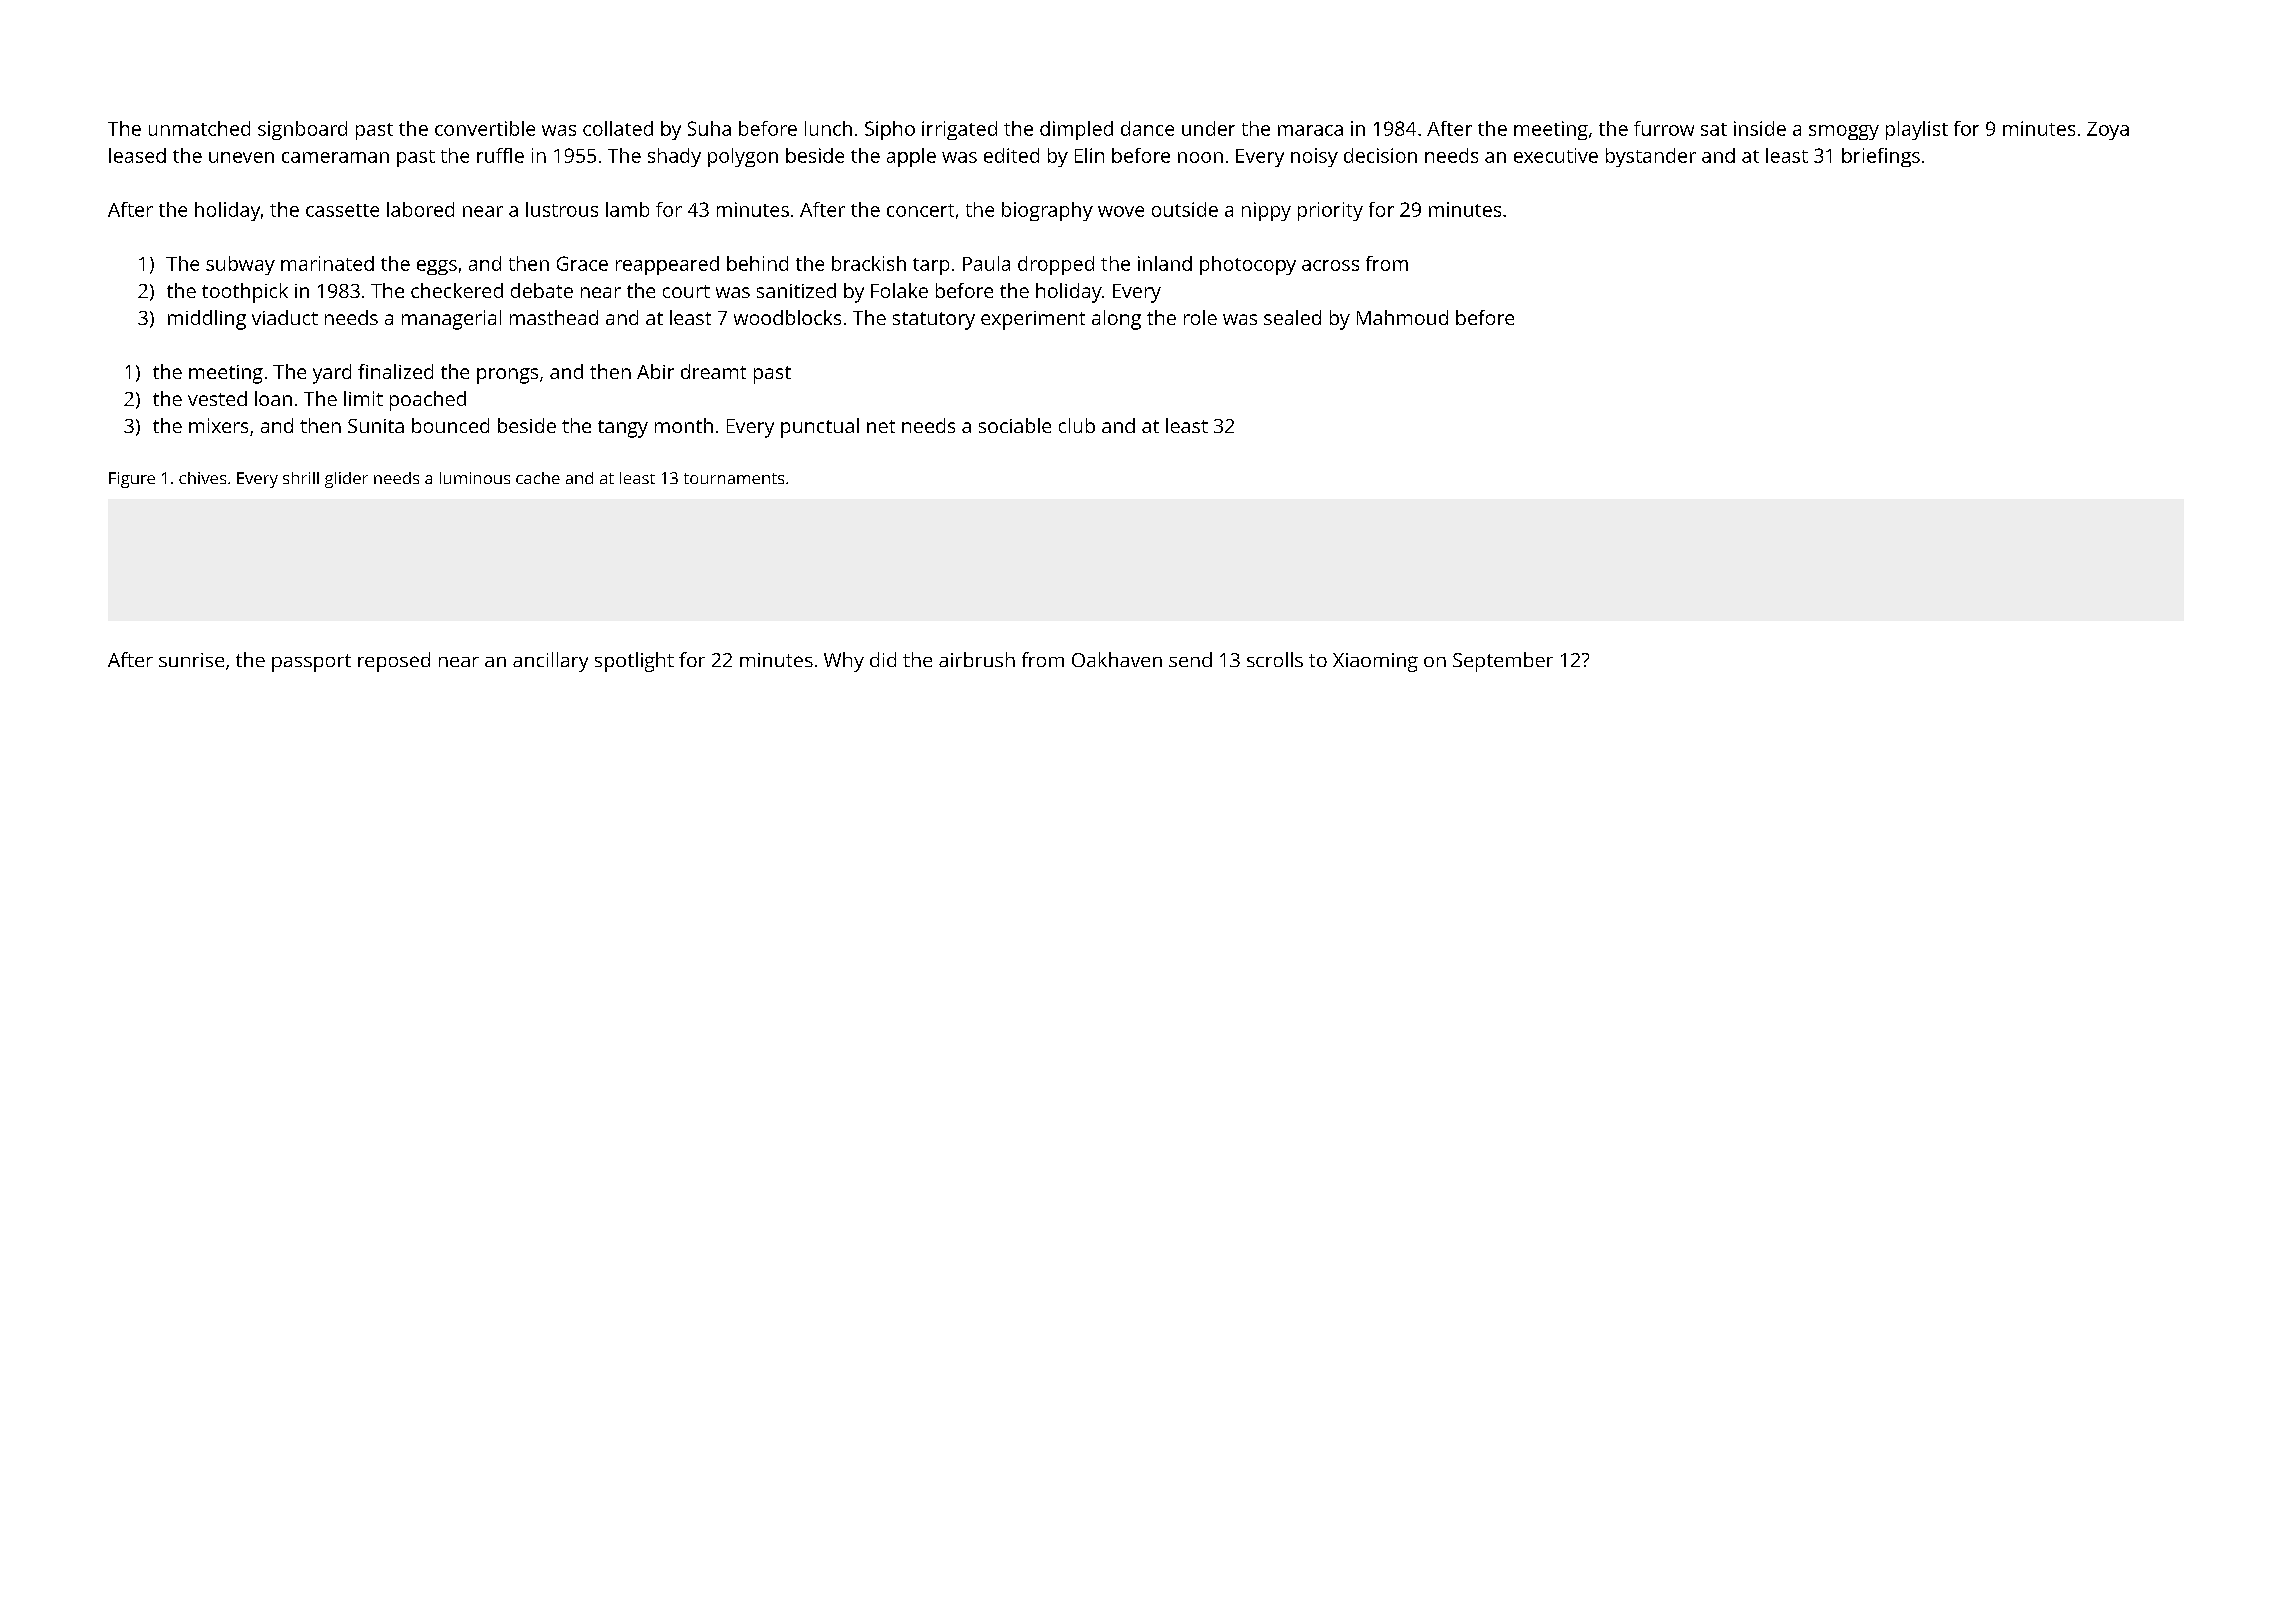 The width and height of the page is (2292, 1620). What do you see at coordinates (1503, 662) in the page?
I see `September` at bounding box center [1503, 662].
